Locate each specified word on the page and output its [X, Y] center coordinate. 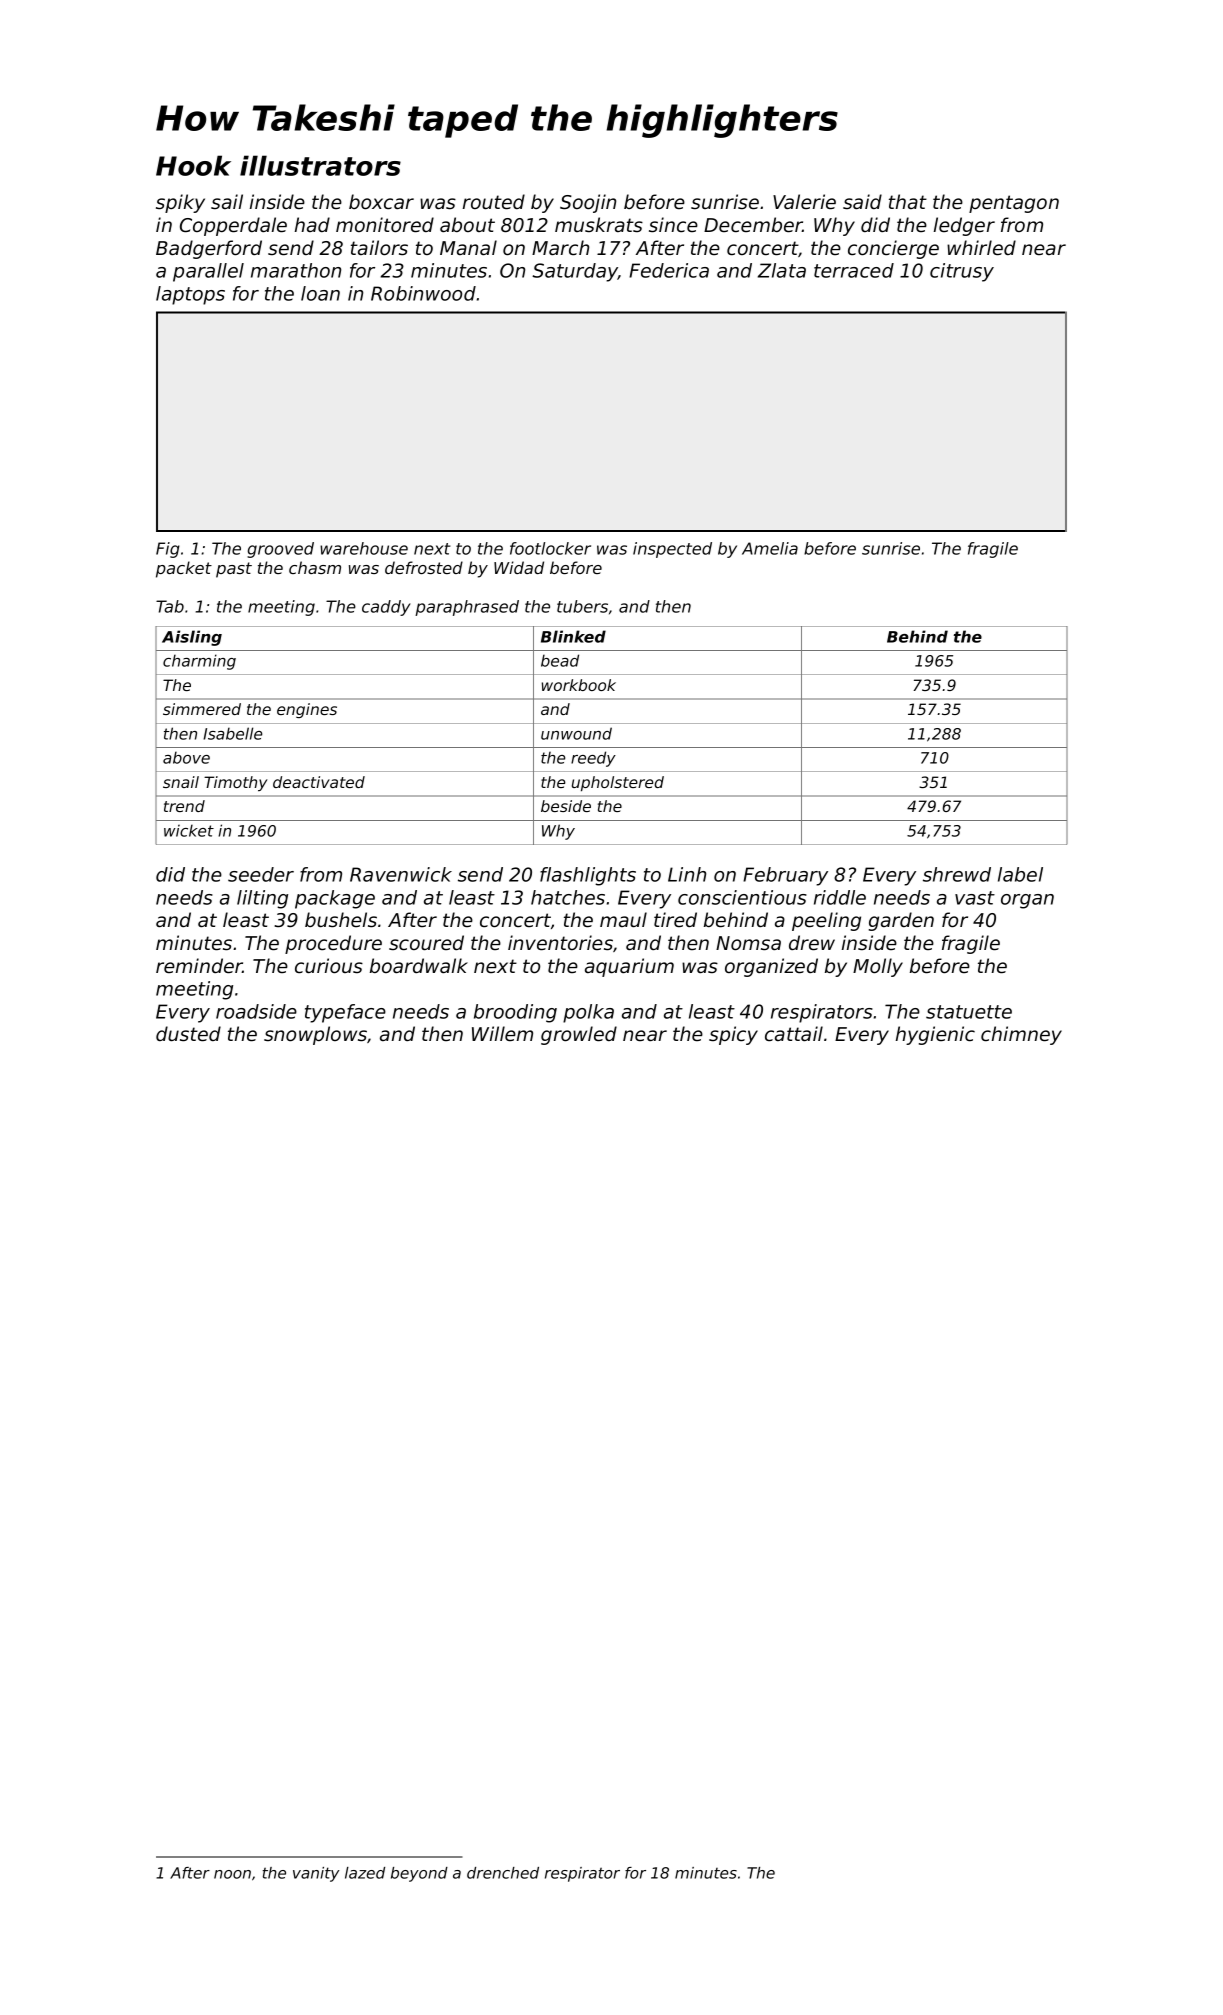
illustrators [320, 165]
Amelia [770, 548]
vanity [316, 1874]
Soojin [588, 203]
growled [579, 1035]
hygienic [935, 1035]
